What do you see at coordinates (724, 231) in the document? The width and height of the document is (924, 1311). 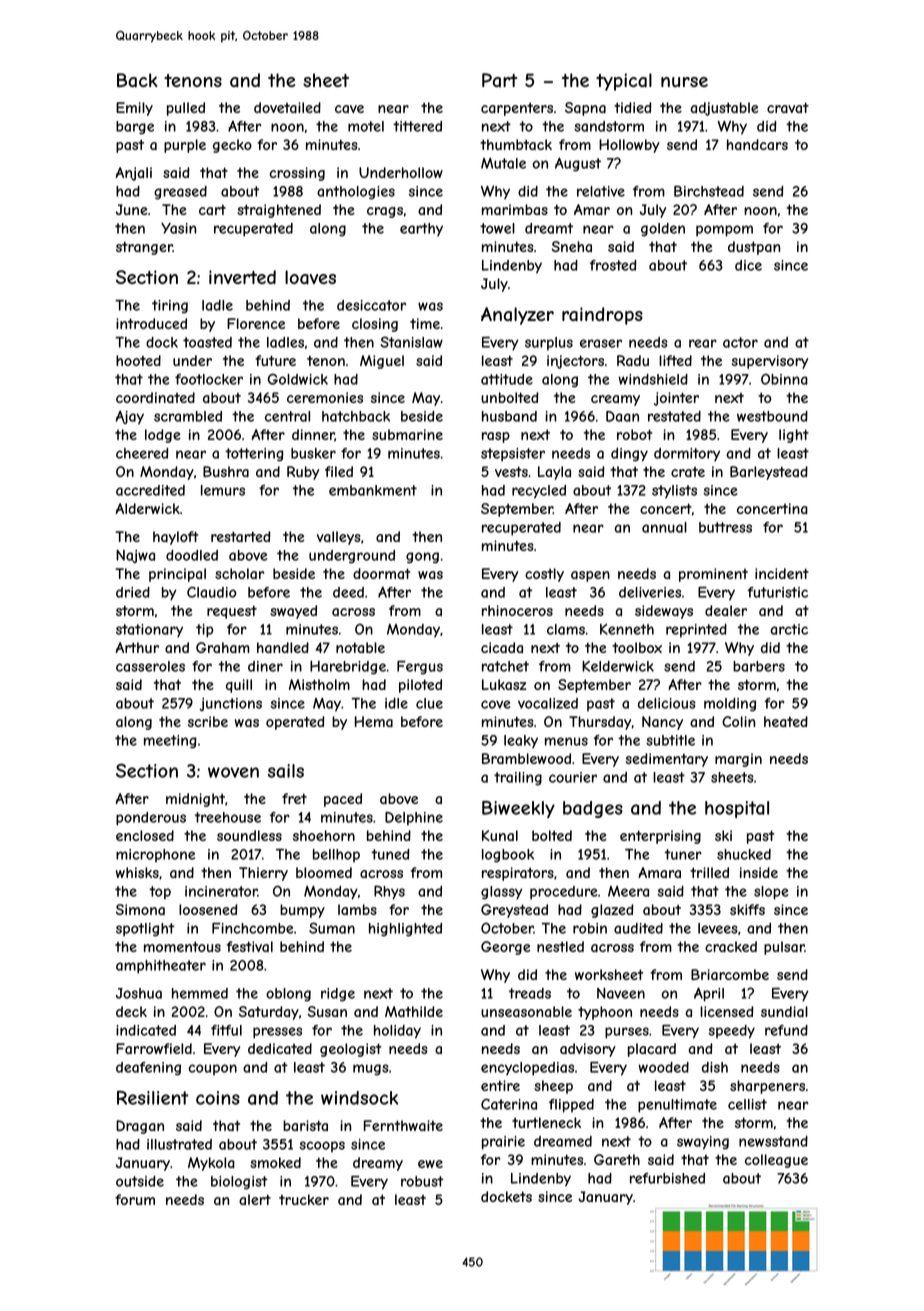 I see `pompom` at bounding box center [724, 231].
